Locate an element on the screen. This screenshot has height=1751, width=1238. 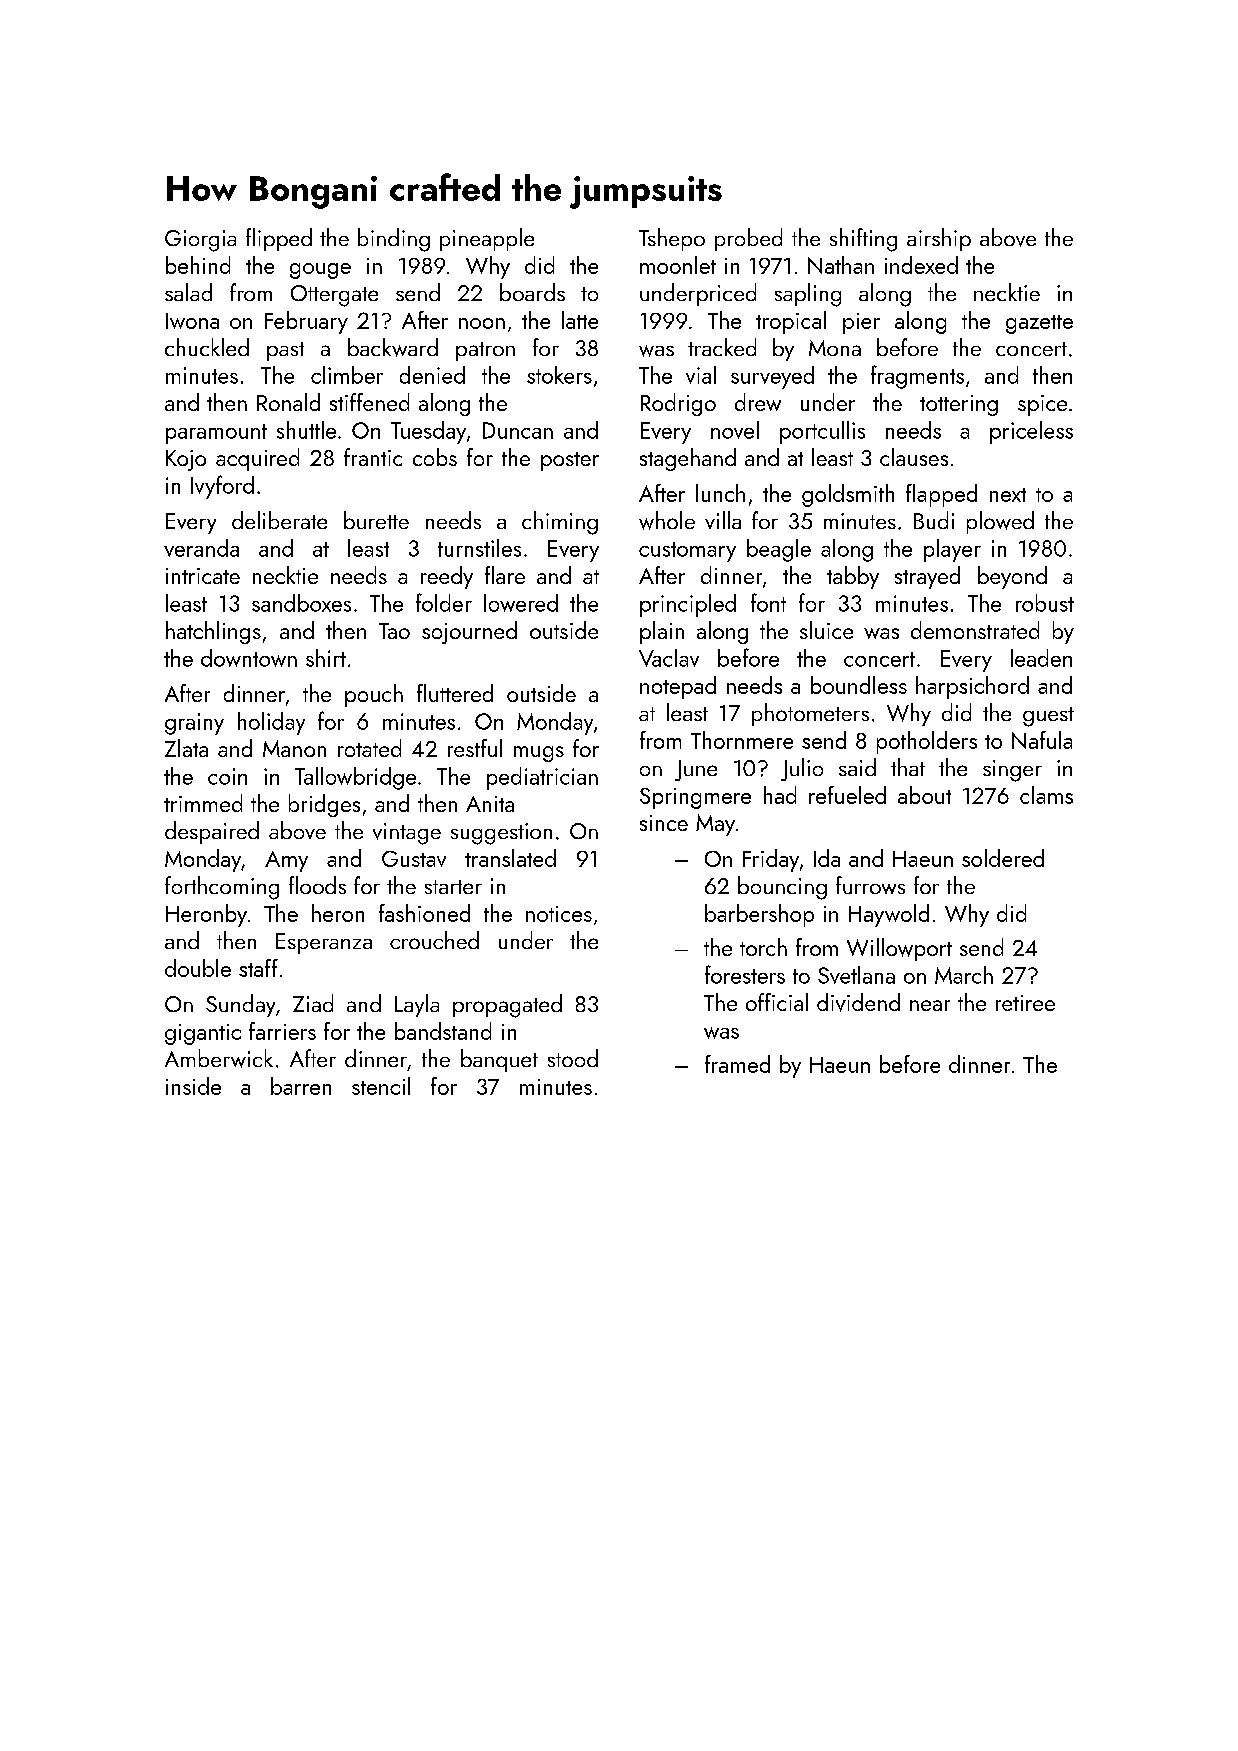
Haywold is located at coordinates (889, 915).
